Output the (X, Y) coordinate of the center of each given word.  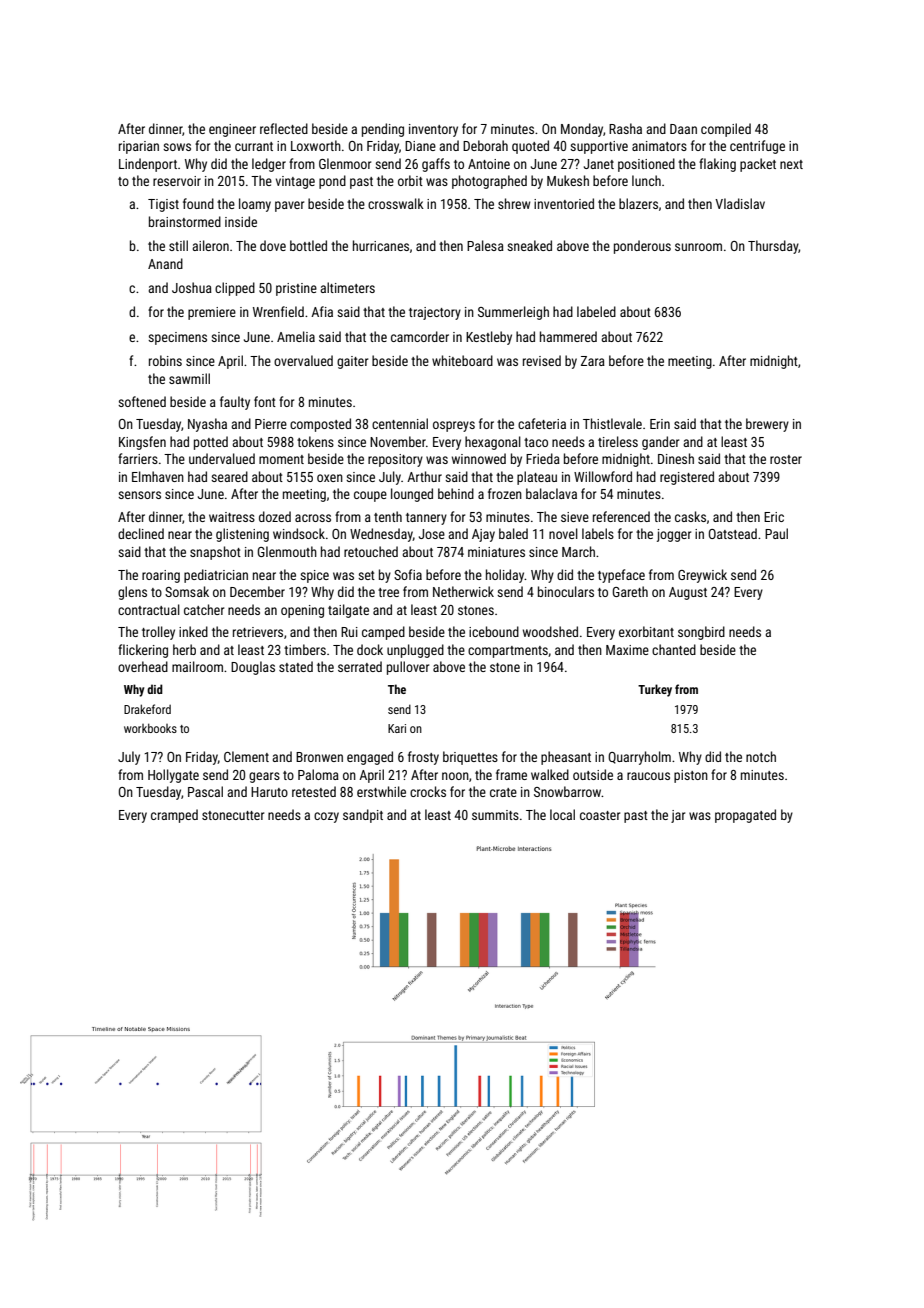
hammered (568, 336)
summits (495, 815)
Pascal (205, 791)
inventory (433, 130)
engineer (232, 130)
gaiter (352, 362)
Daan (683, 129)
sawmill (189, 378)
